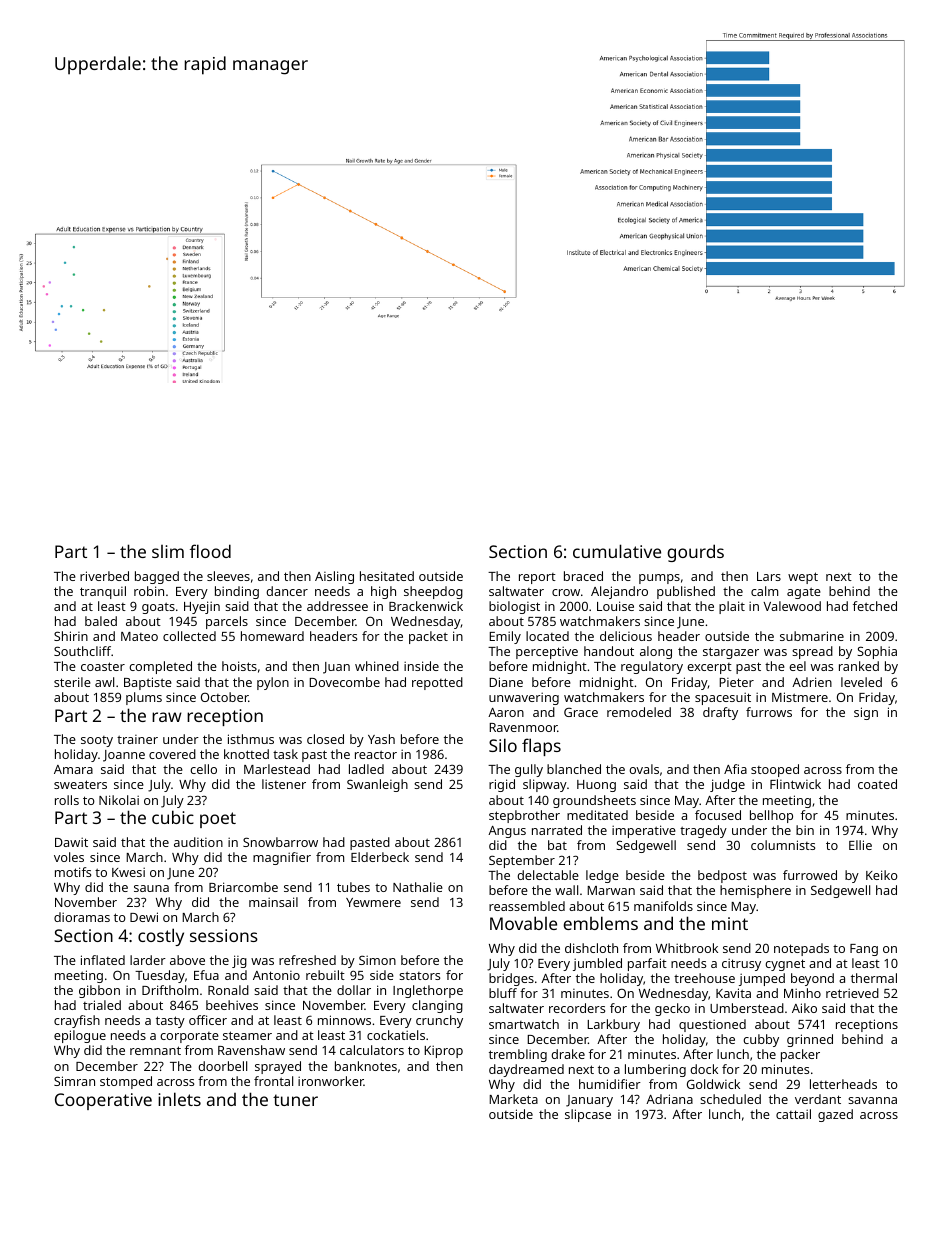  Describe the element at coordinates (433, 592) in the screenshot. I see `sheepdog` at that location.
